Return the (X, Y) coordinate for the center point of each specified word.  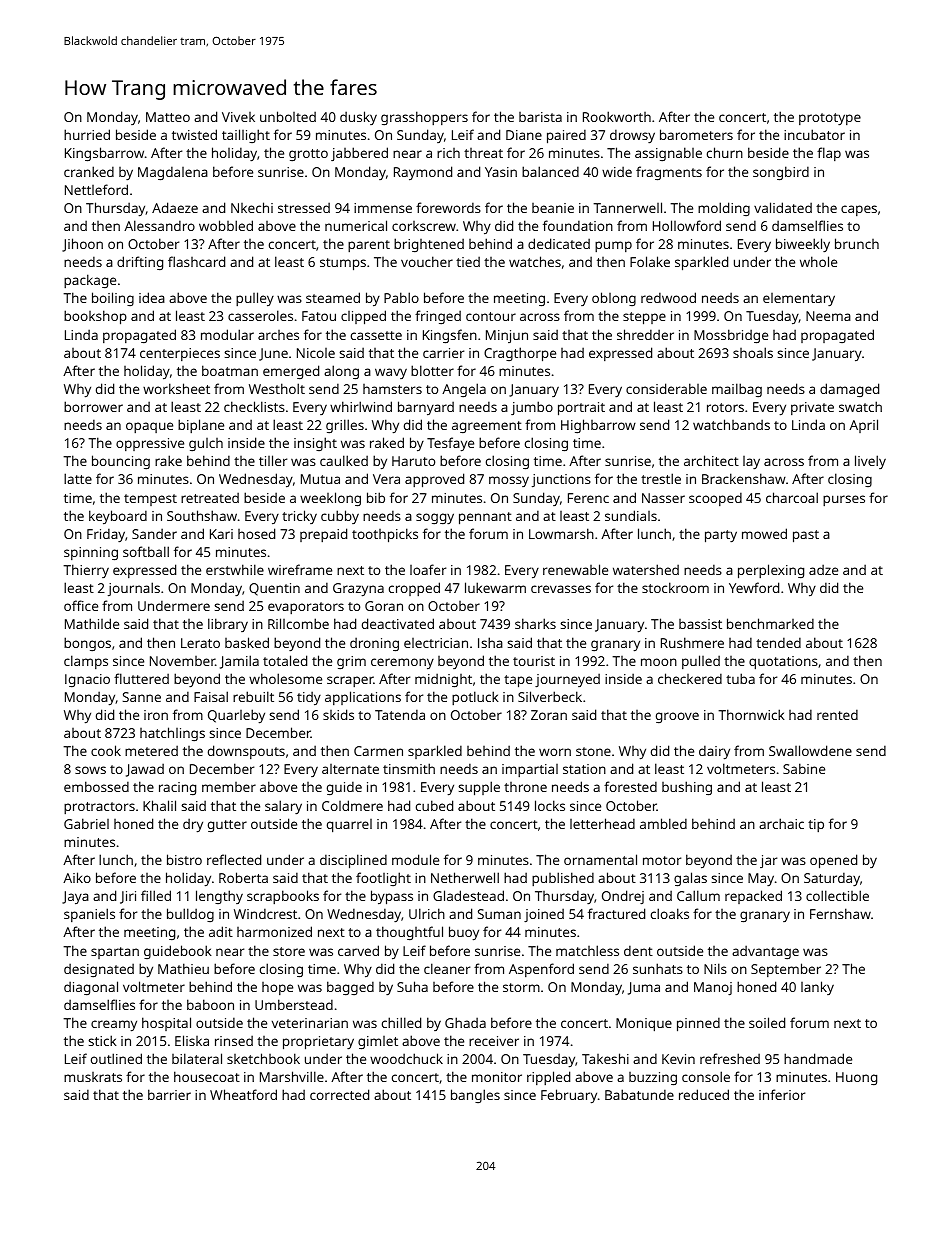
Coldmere (352, 805)
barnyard (426, 408)
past (806, 536)
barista (540, 117)
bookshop (95, 317)
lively (870, 462)
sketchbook (263, 1058)
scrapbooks (283, 897)
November (182, 661)
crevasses (561, 589)
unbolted (288, 116)
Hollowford (687, 225)
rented (837, 714)
